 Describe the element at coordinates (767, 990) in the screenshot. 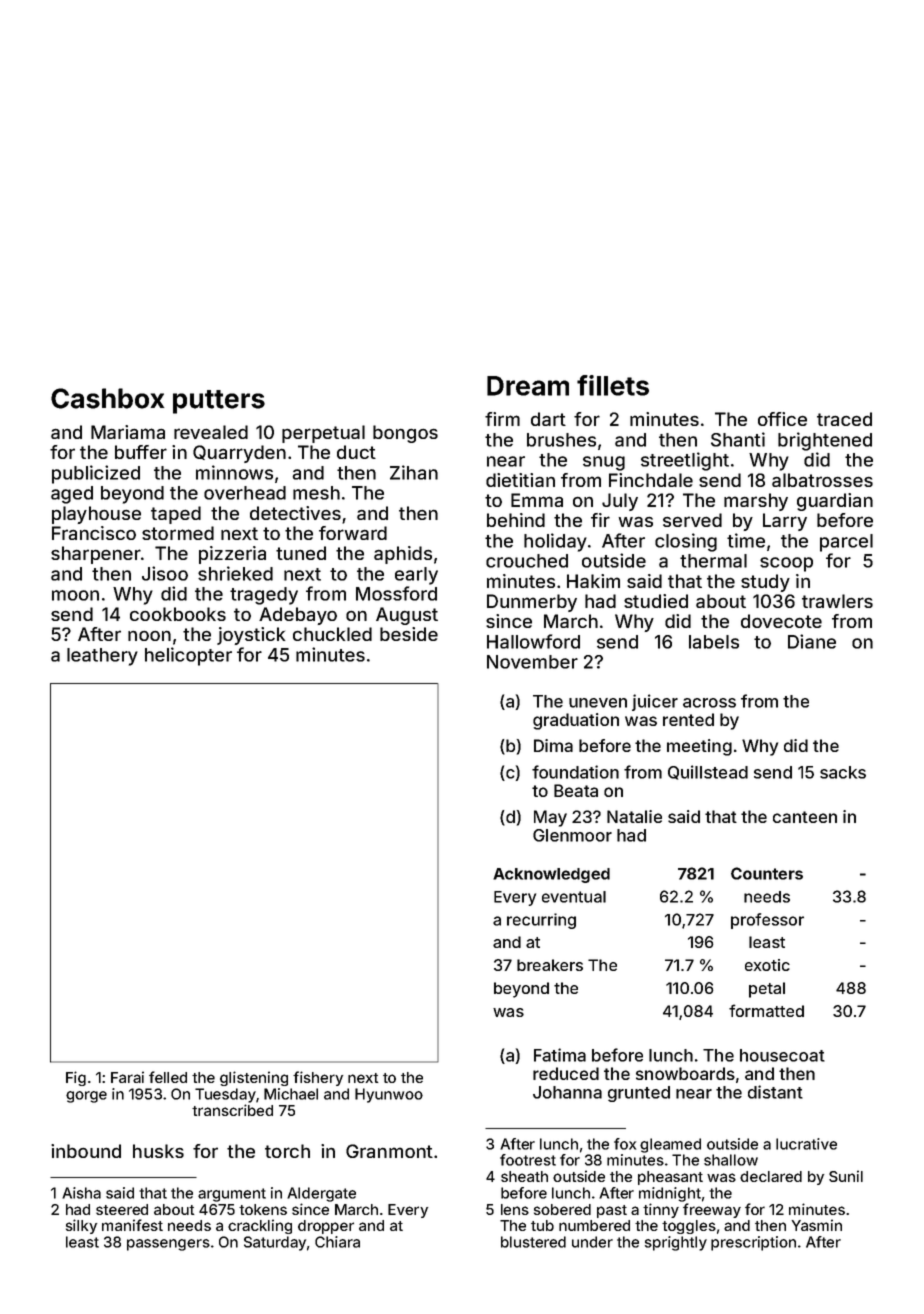

I see `petal` at that location.
